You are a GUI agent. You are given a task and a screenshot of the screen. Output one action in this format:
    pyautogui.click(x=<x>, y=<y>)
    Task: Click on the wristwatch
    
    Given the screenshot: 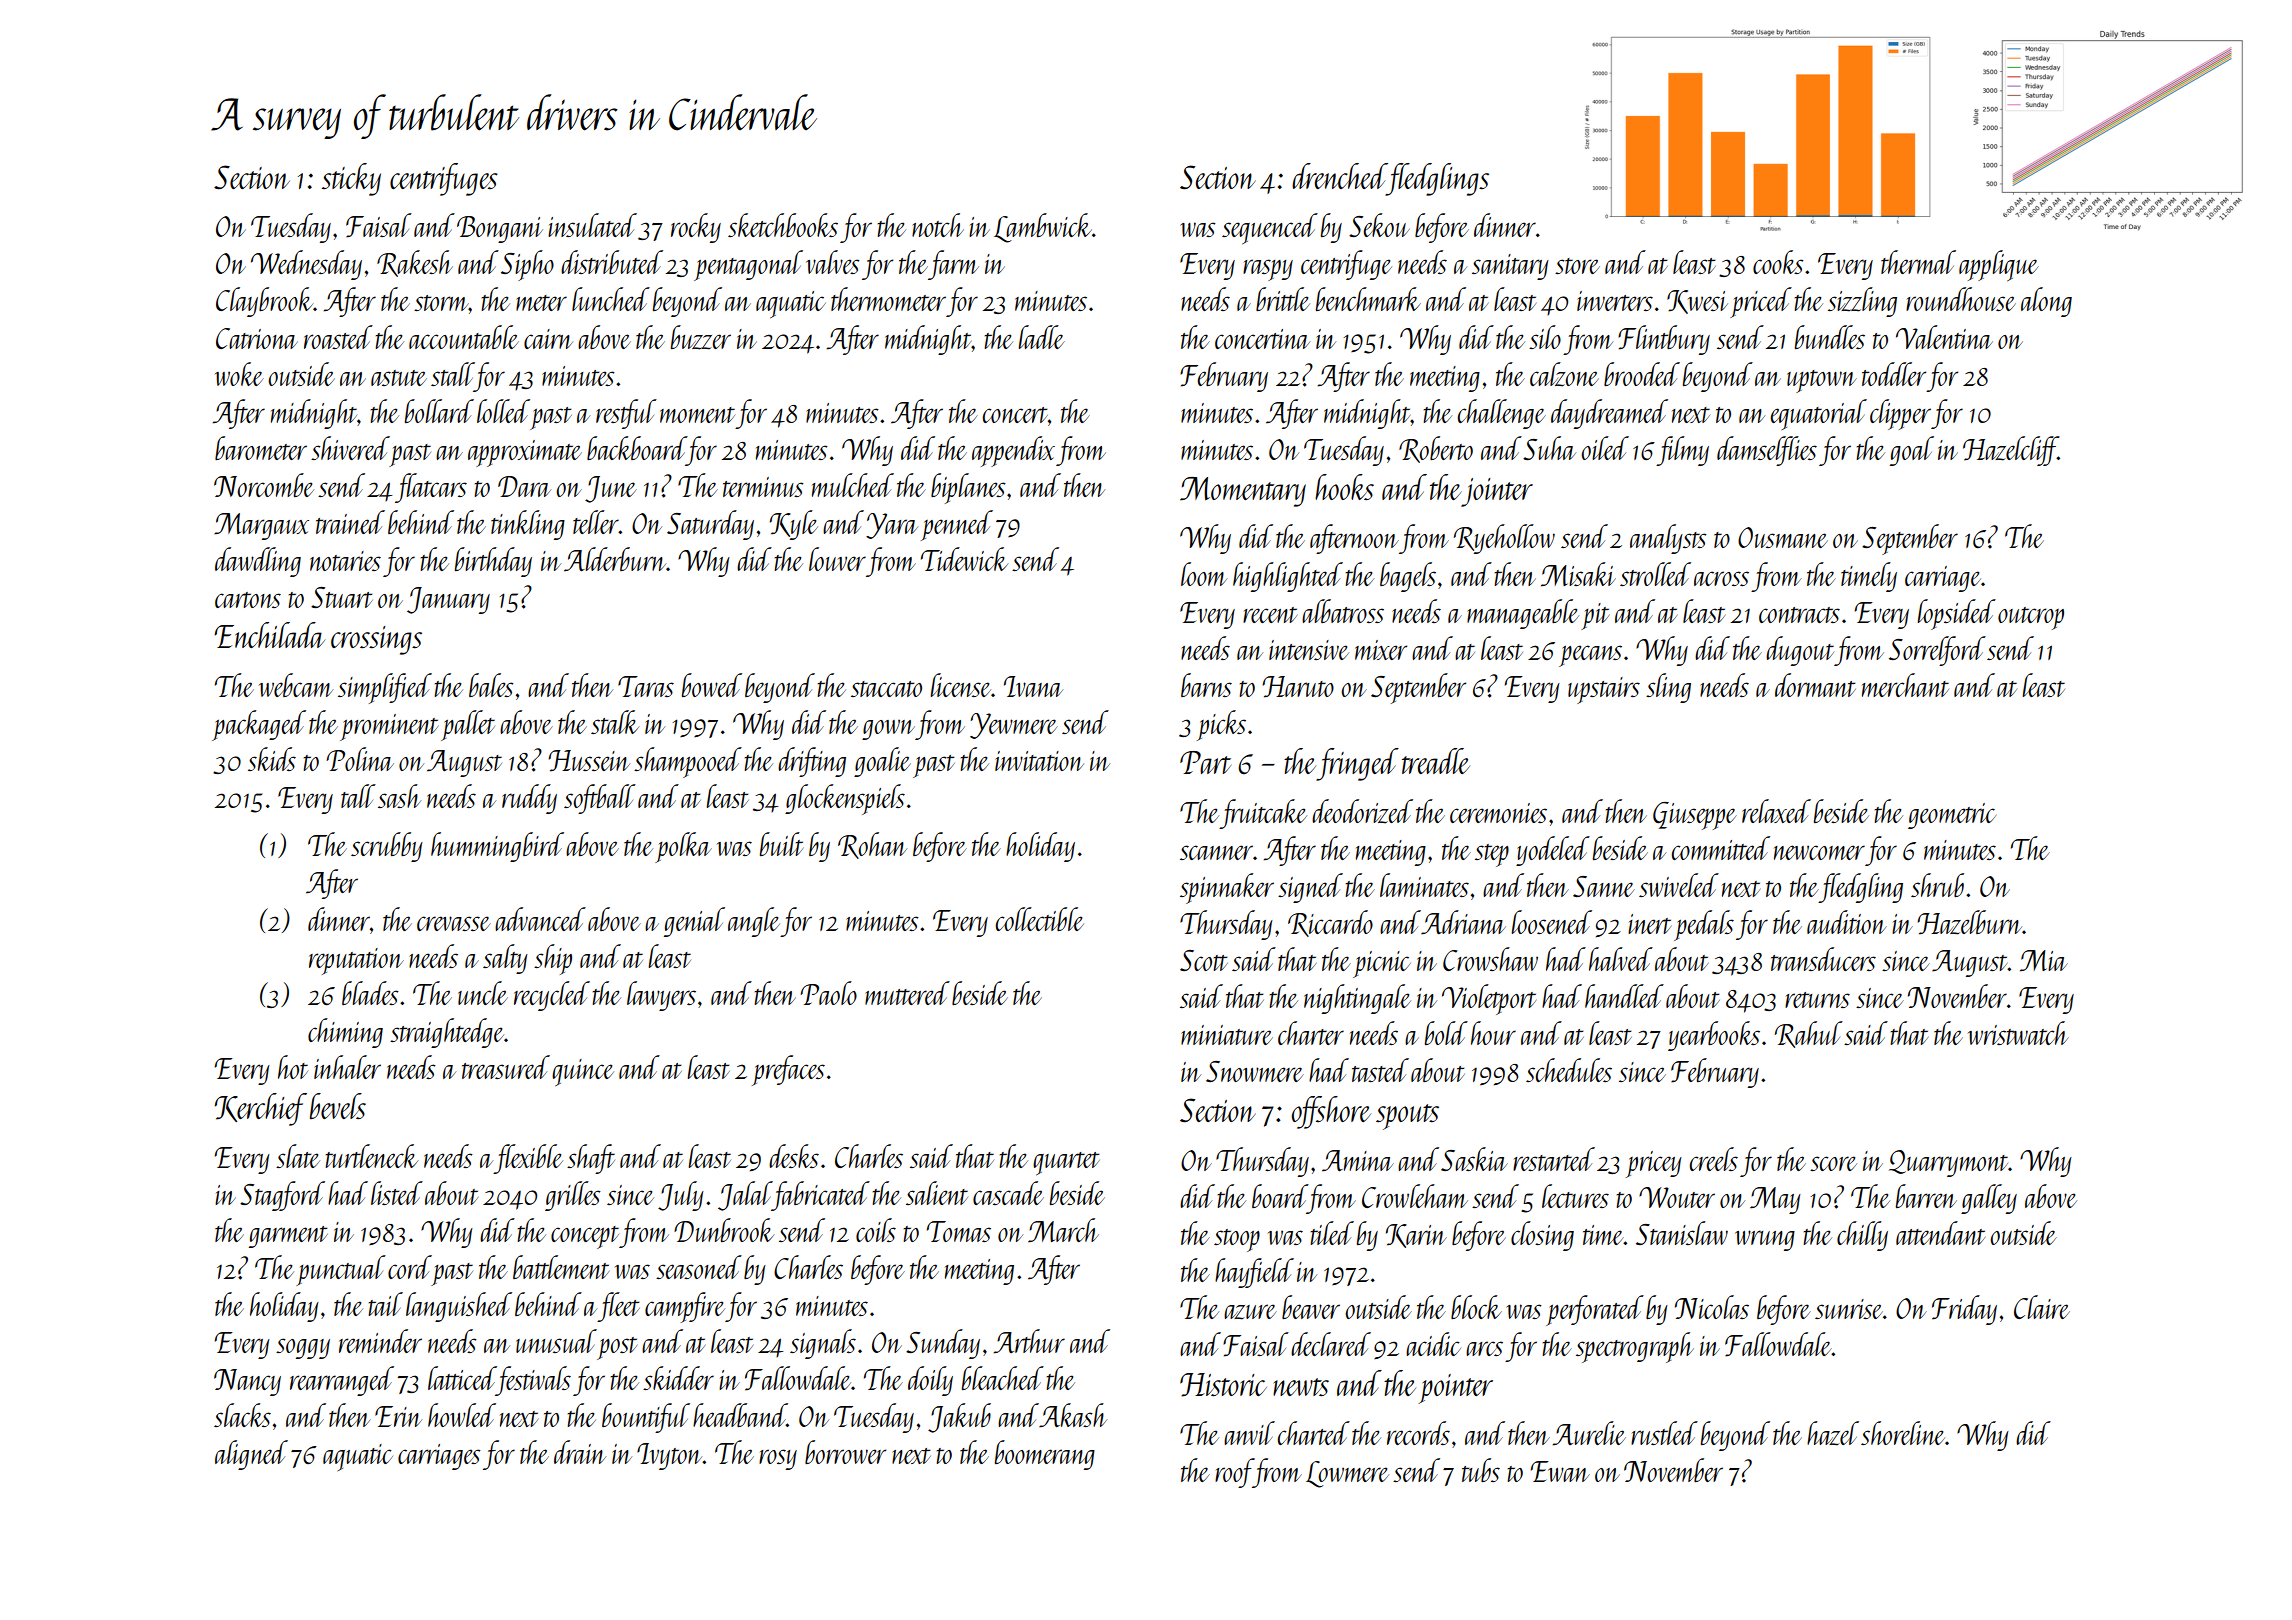 What is the action you would take?
    pyautogui.click(x=2018, y=1033)
